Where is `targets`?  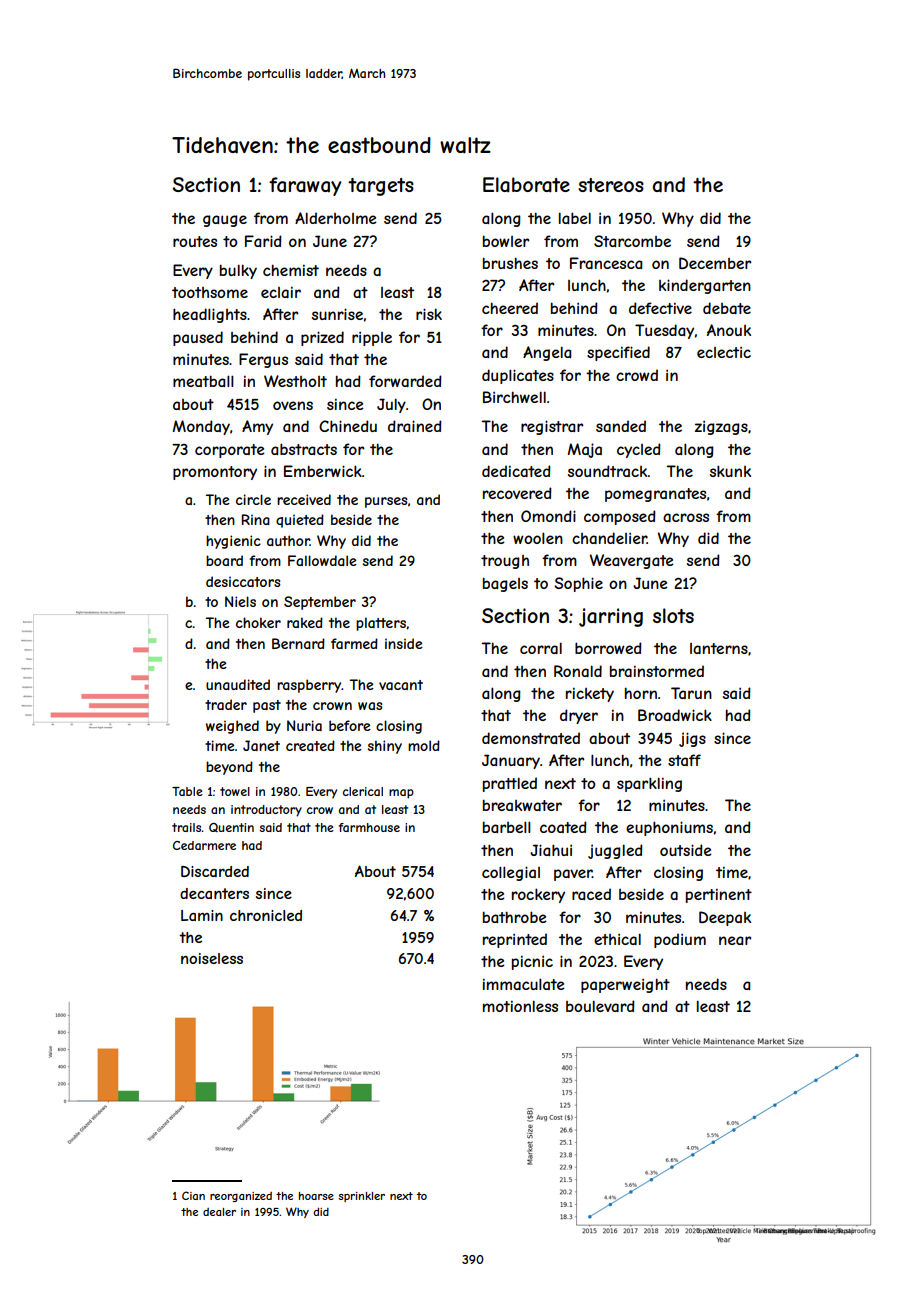
targets is located at coordinates (381, 187).
